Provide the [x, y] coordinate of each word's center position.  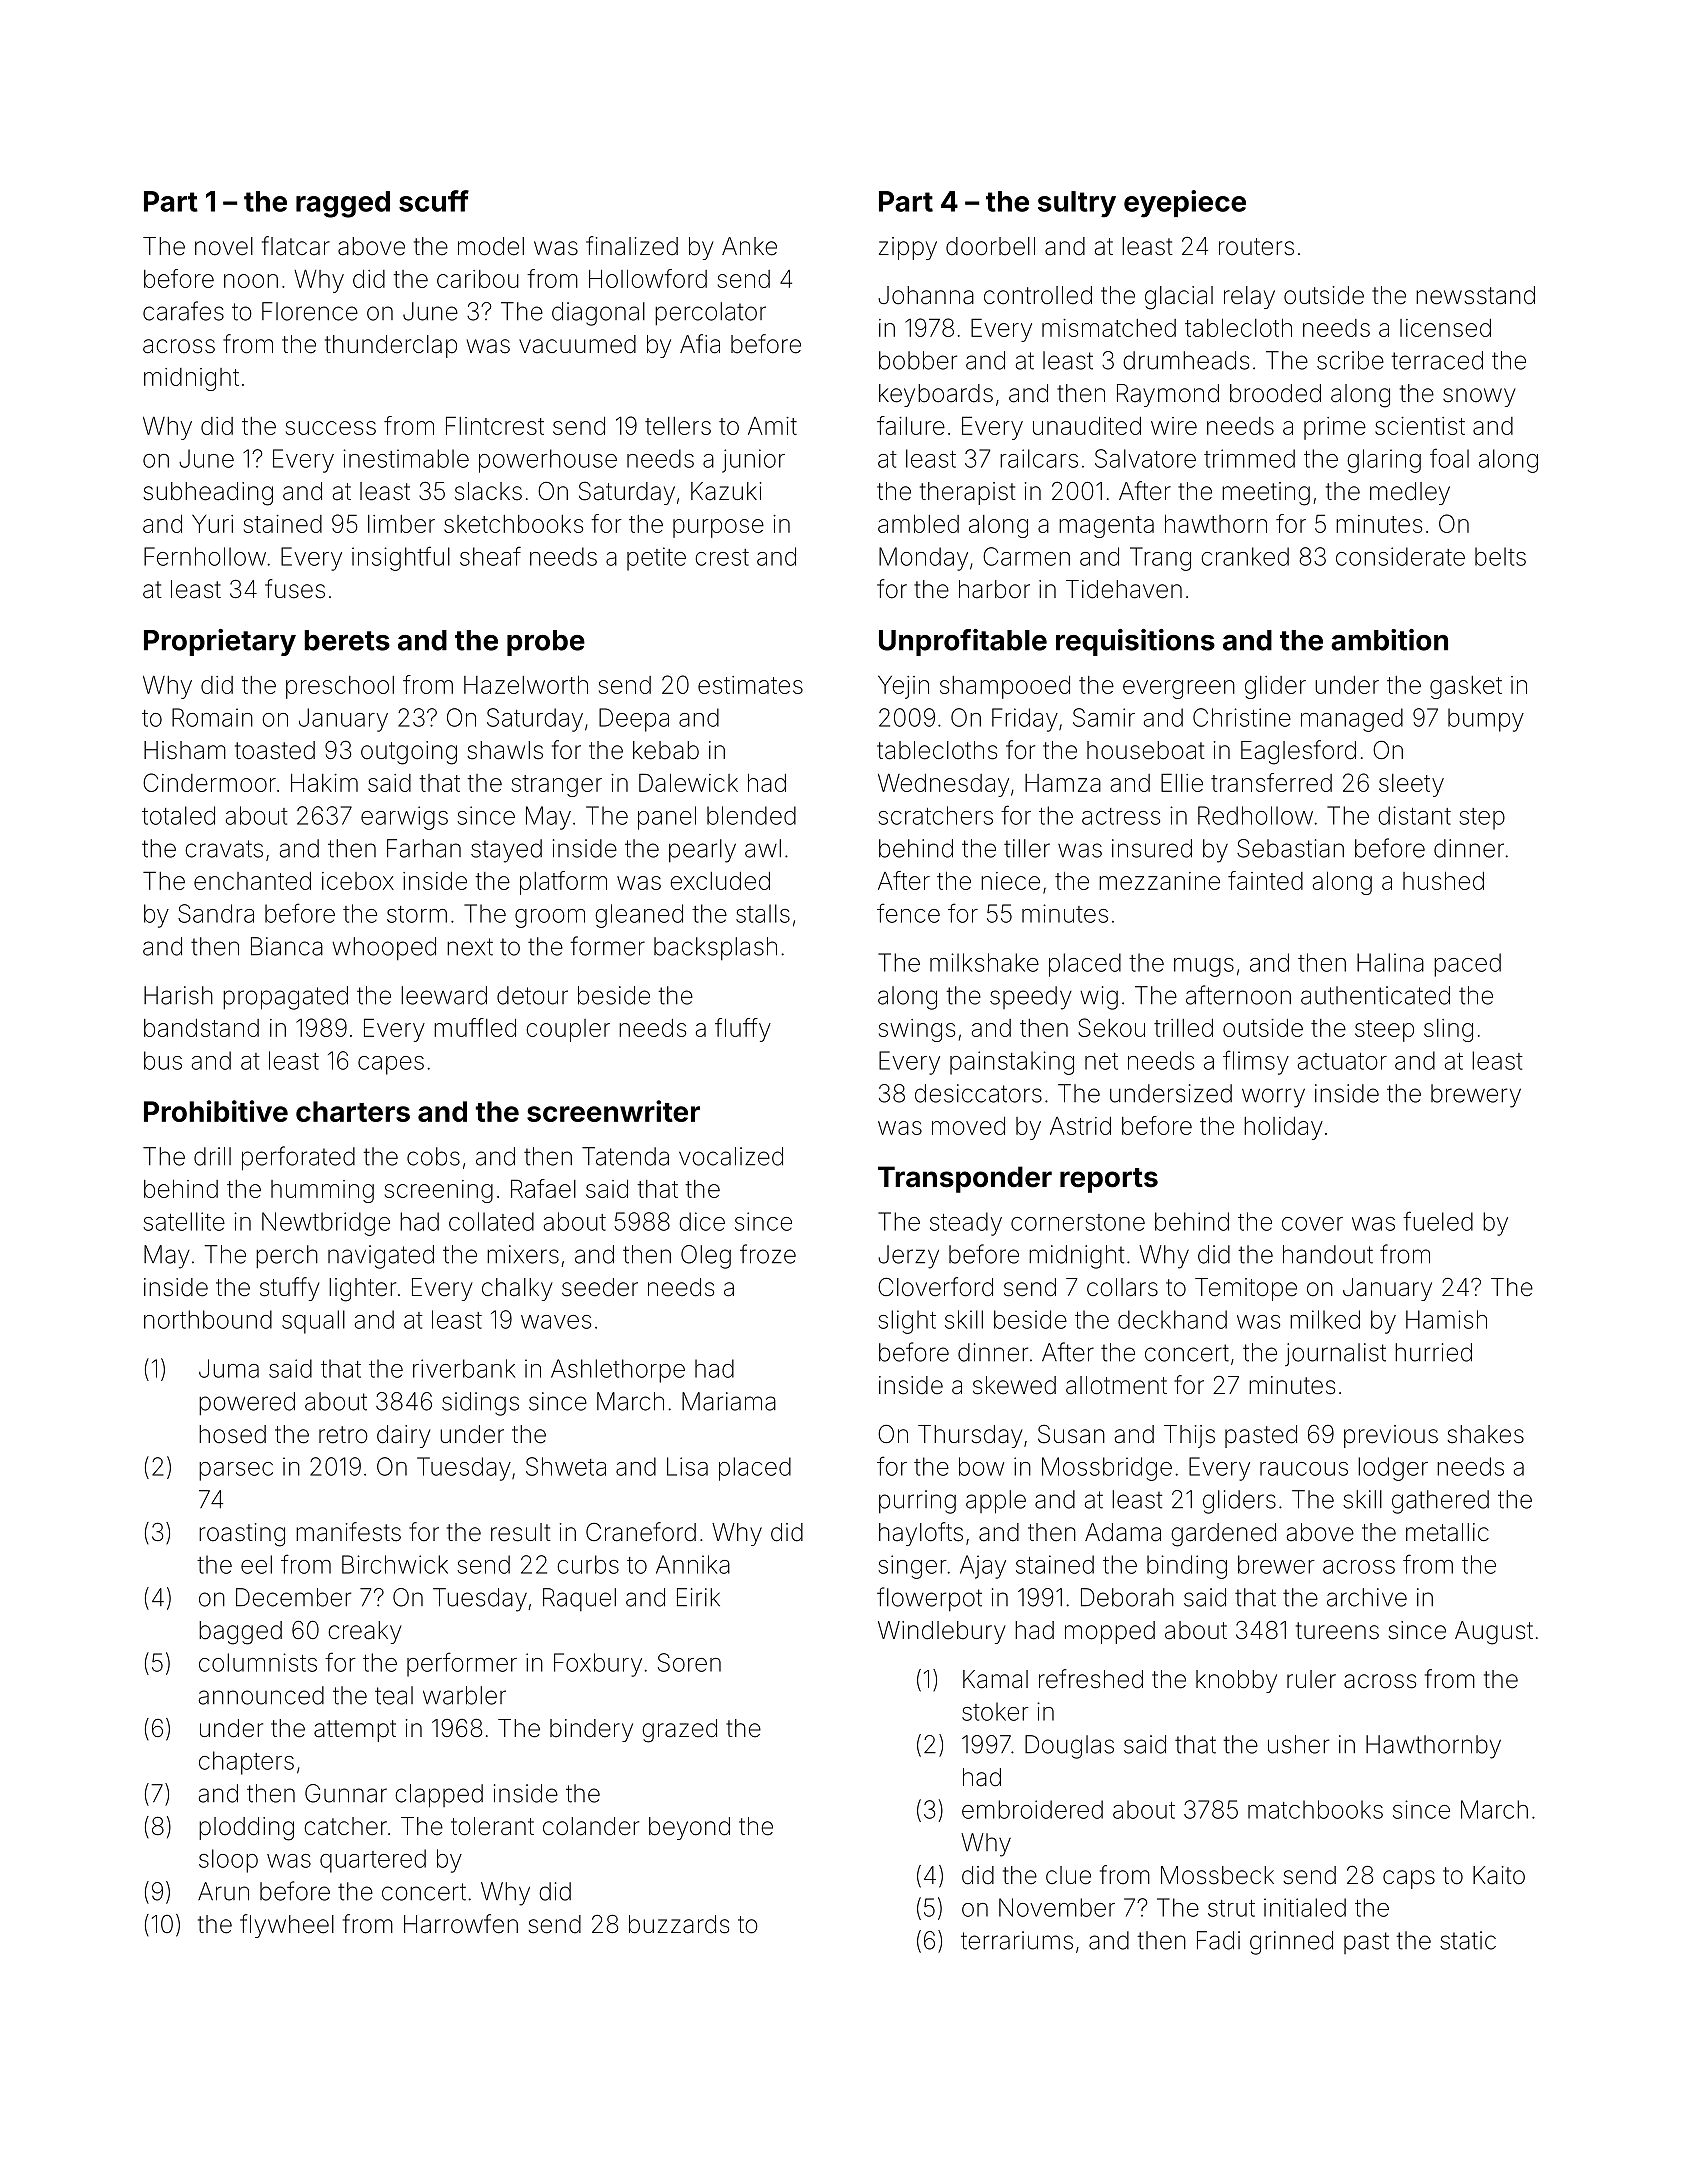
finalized [632, 246]
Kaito [1499, 1875]
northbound [208, 1319]
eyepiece [1185, 204]
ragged [343, 204]
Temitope [1246, 1289]
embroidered [1032, 1809]
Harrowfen [461, 1924]
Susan [1071, 1434]
